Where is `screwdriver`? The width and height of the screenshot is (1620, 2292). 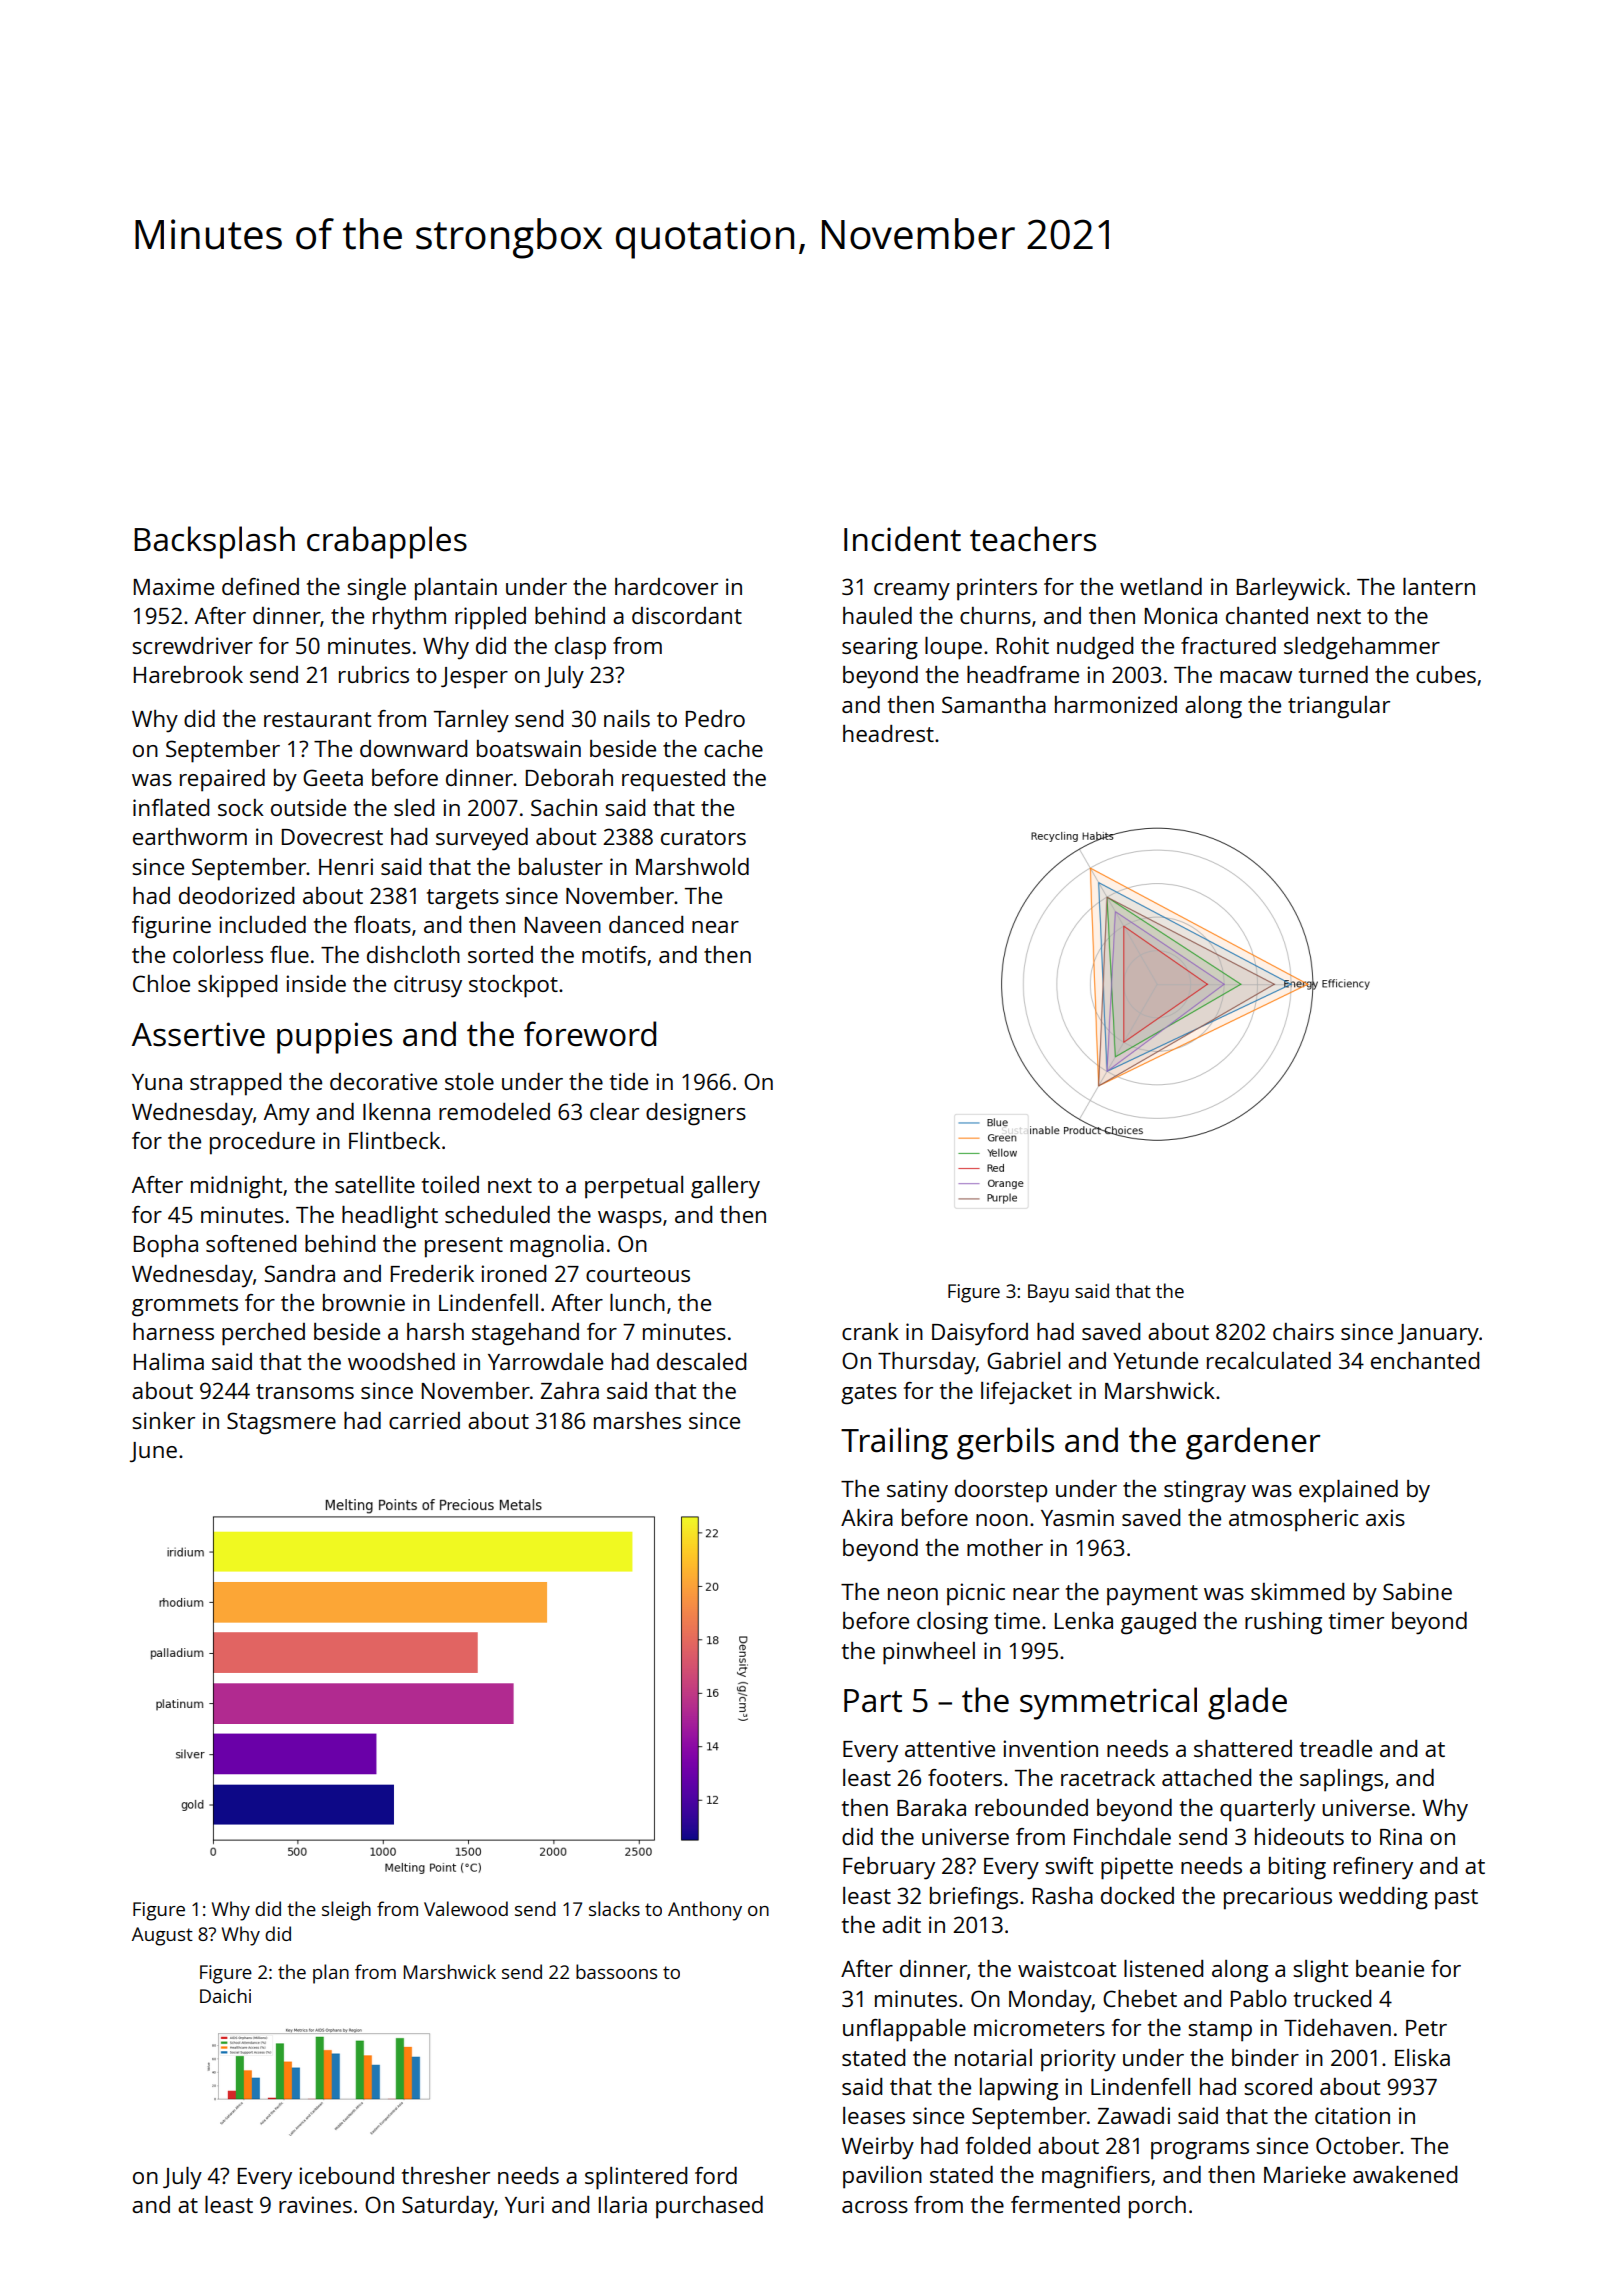 screwdriver is located at coordinates (192, 645).
